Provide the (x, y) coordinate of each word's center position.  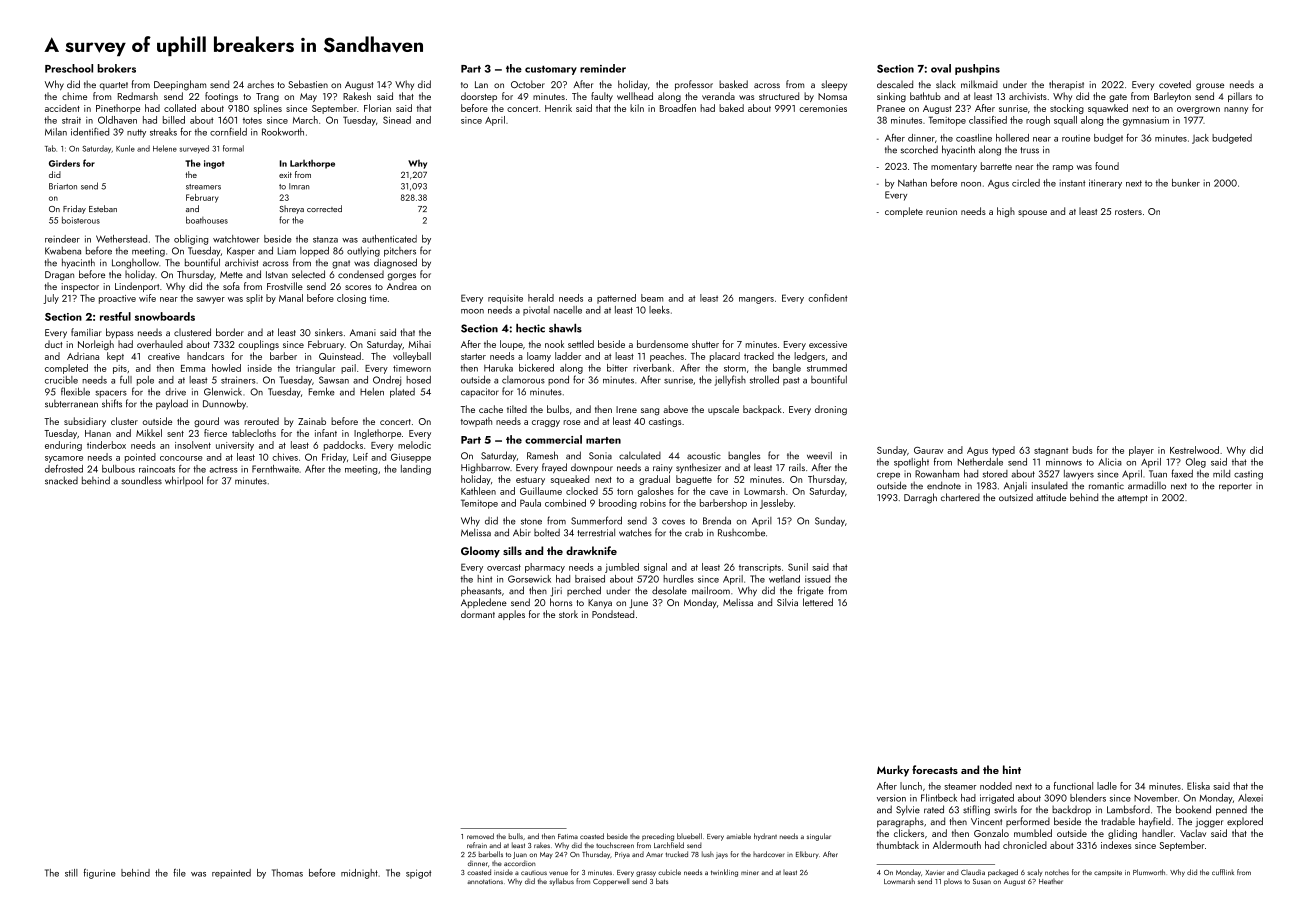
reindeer (62, 239)
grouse (1210, 87)
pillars (1240, 97)
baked (731, 108)
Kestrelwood (1194, 450)
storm (735, 368)
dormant (478, 614)
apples (511, 615)
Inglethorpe (377, 434)
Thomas (287, 873)
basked (733, 84)
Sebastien (308, 84)
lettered (818, 602)
